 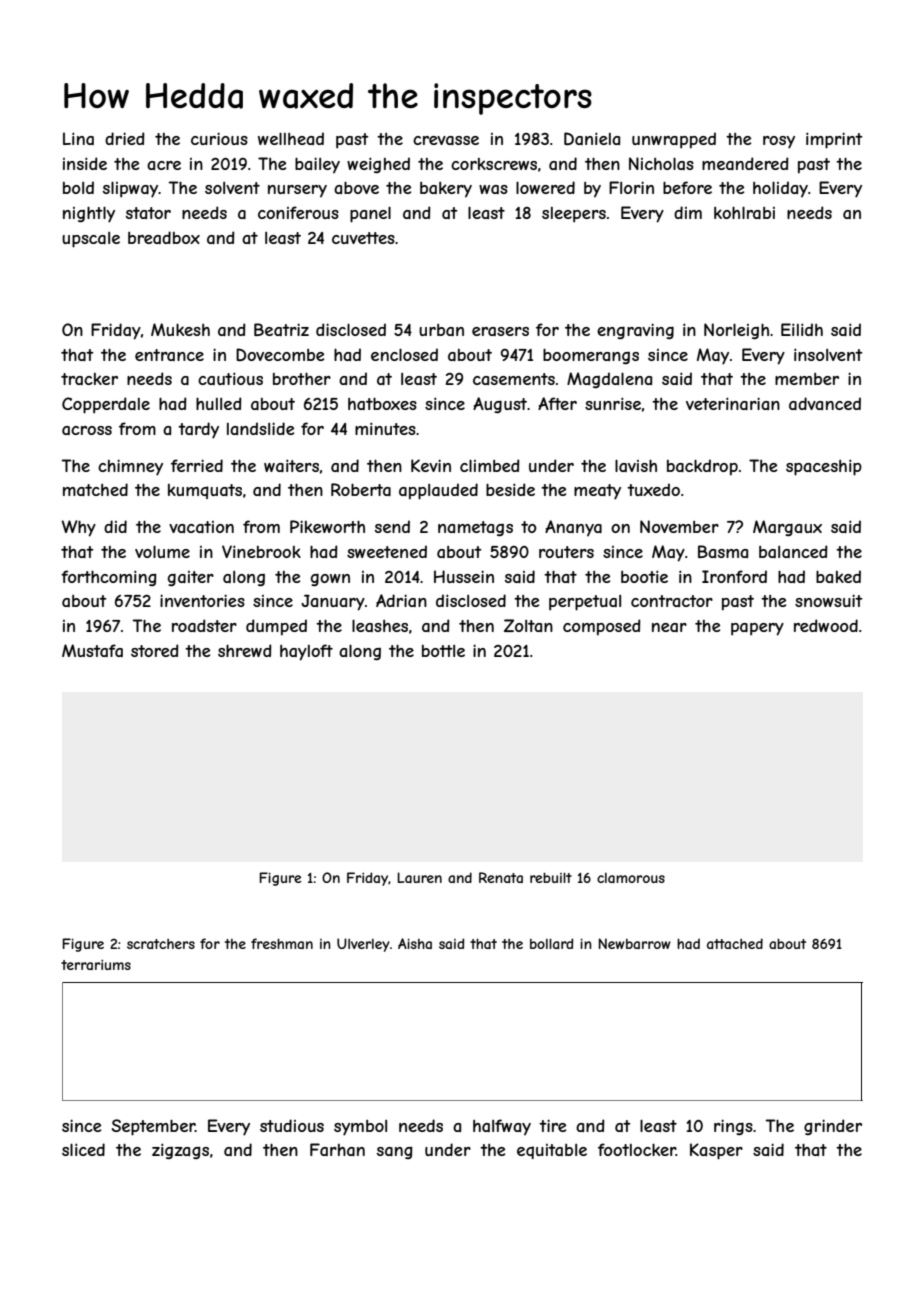 I want to click on equitable, so click(x=552, y=1151).
